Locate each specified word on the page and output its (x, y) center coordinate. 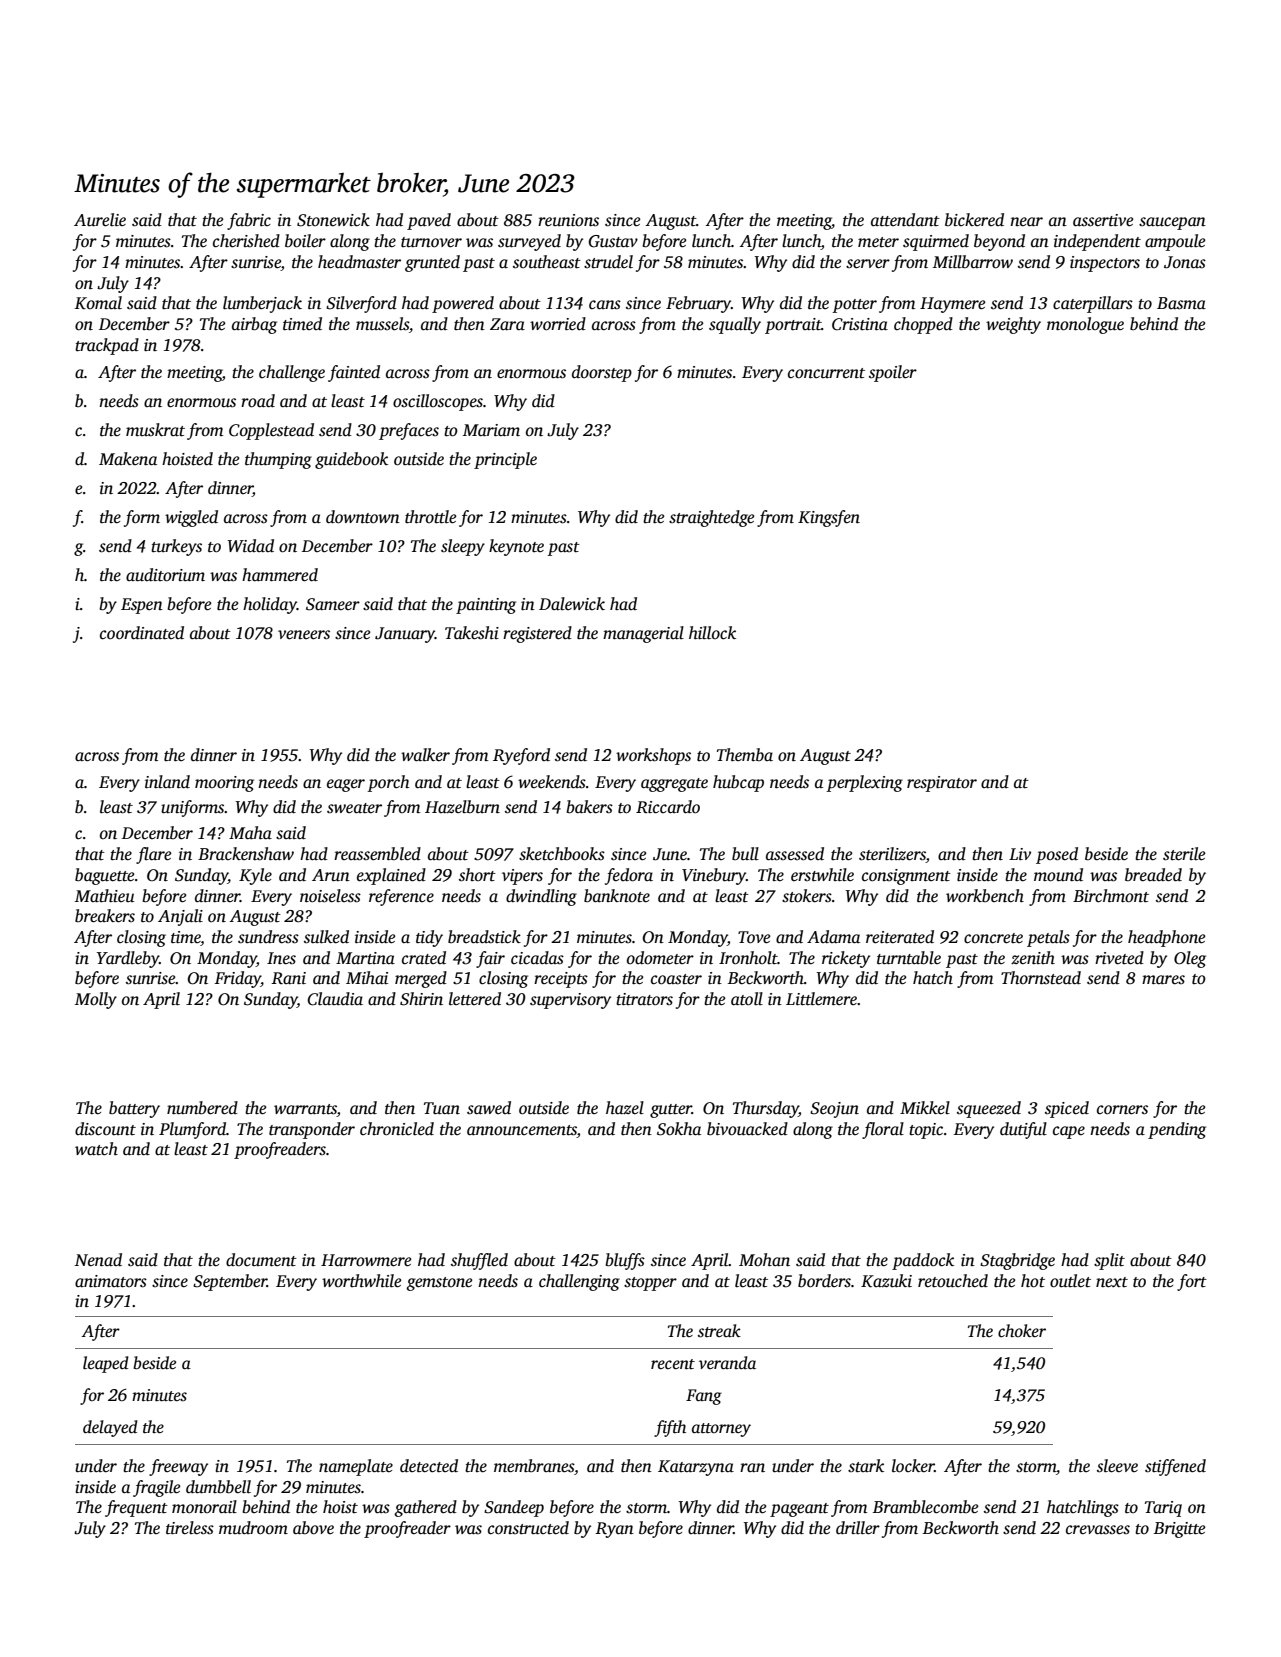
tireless (190, 1528)
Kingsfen (829, 518)
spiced (1067, 1109)
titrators (644, 999)
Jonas (1185, 262)
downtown (363, 517)
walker (425, 755)
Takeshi (472, 633)
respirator (942, 784)
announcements (522, 1130)
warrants (305, 1110)
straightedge (711, 518)
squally (735, 325)
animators (111, 1281)
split (1109, 1261)
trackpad (107, 346)
